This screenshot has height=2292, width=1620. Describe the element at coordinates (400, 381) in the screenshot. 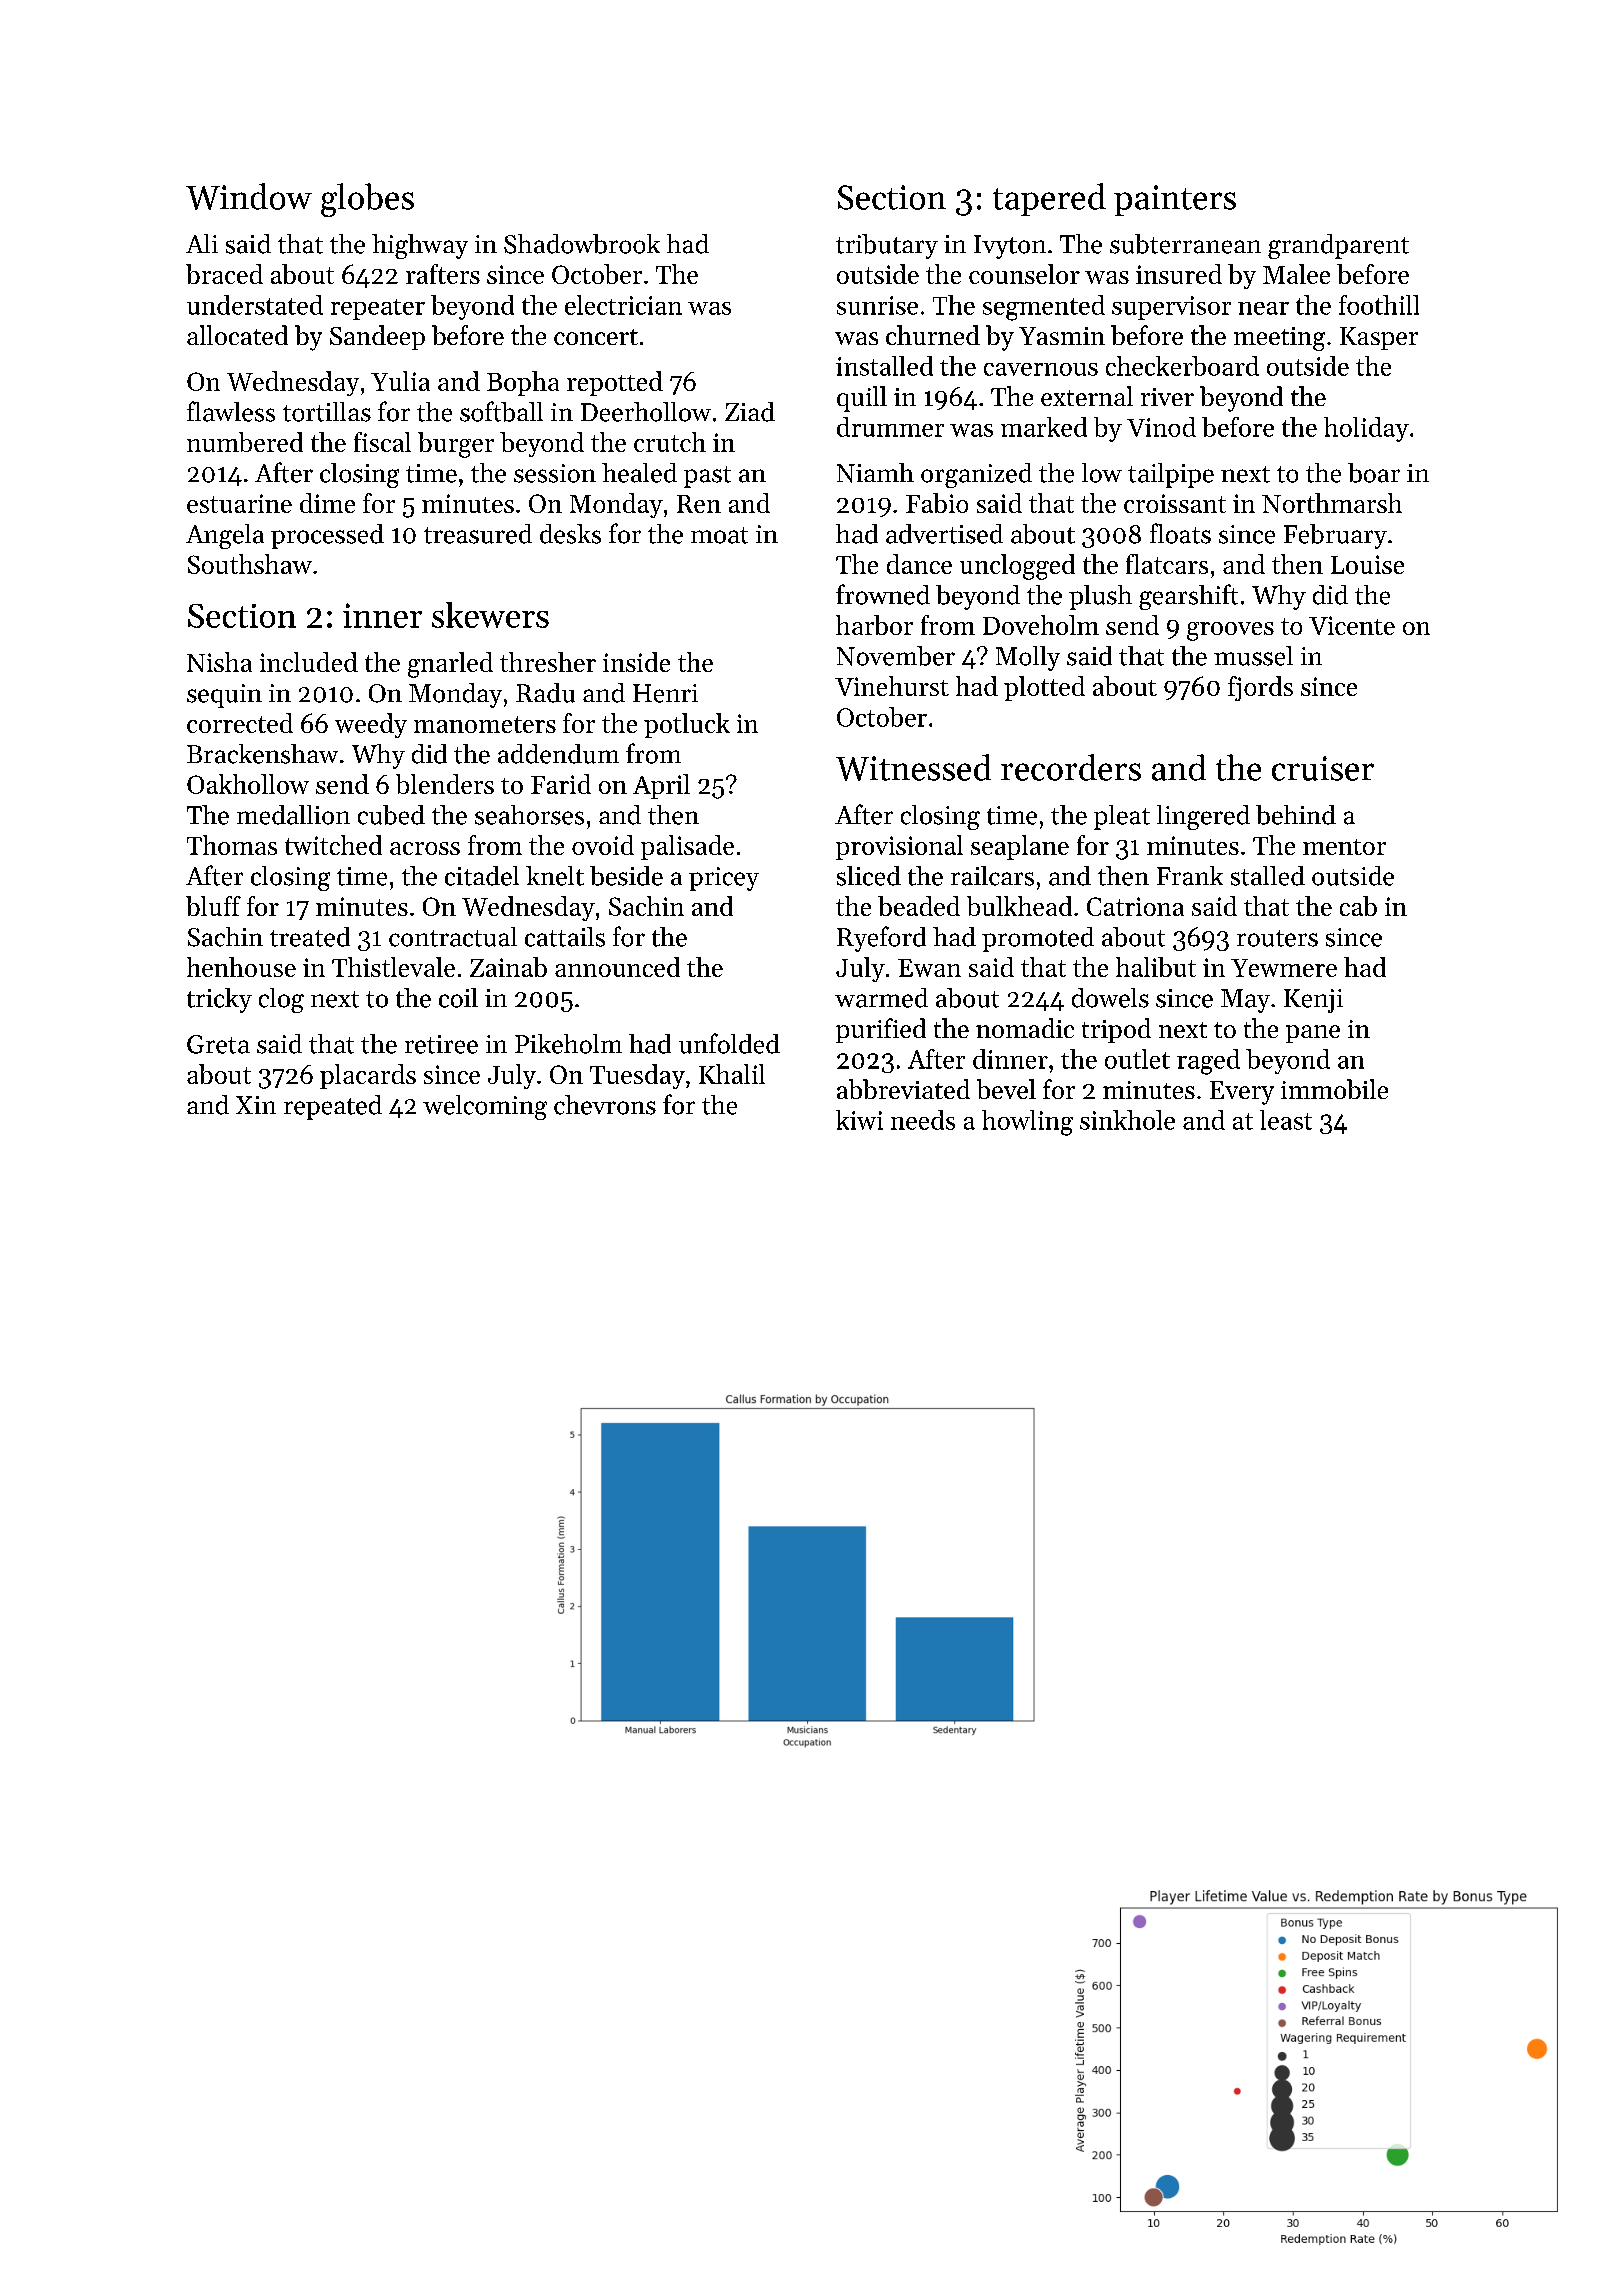

I see `Yulia` at that location.
